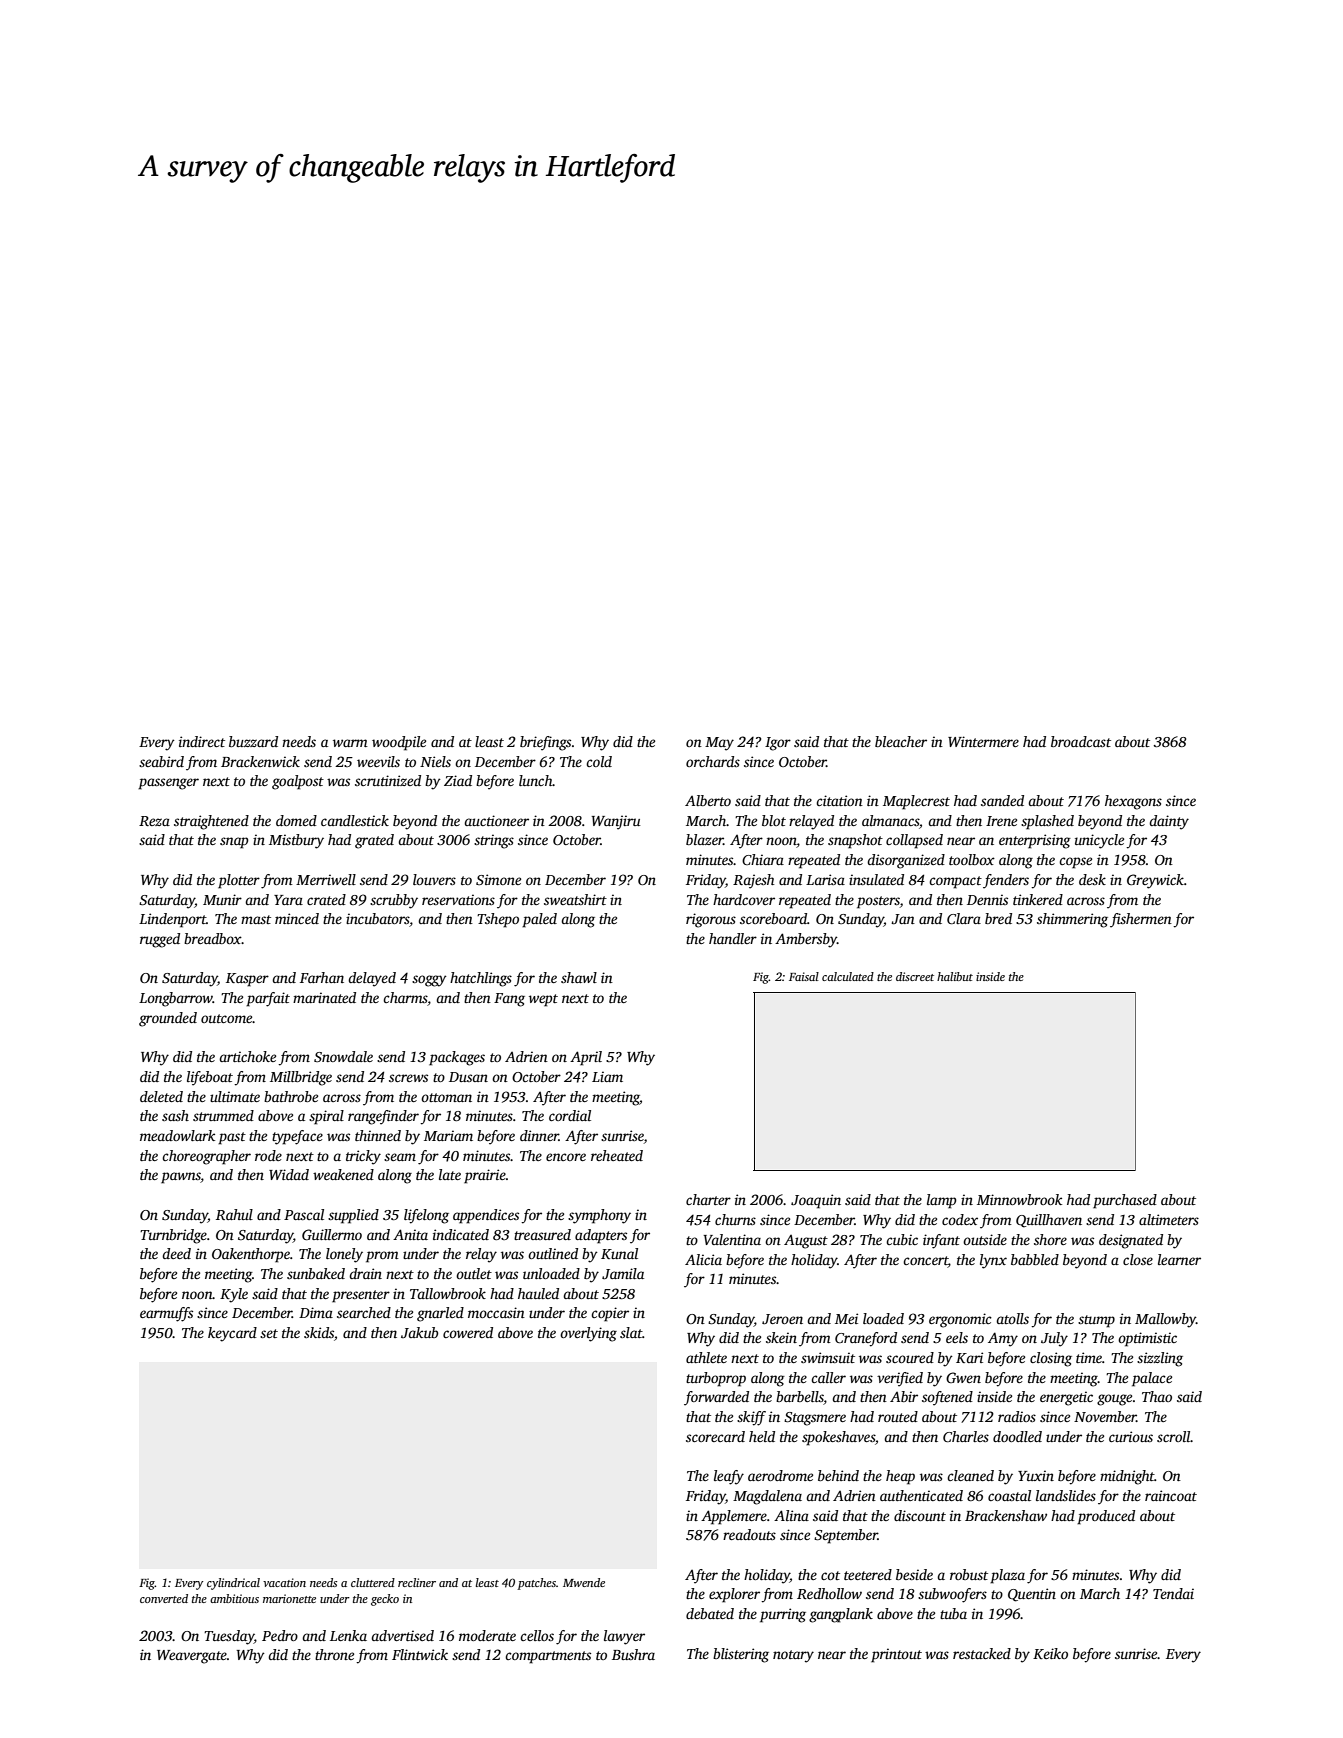  Describe the element at coordinates (402, 1635) in the screenshot. I see `advertised` at that location.
